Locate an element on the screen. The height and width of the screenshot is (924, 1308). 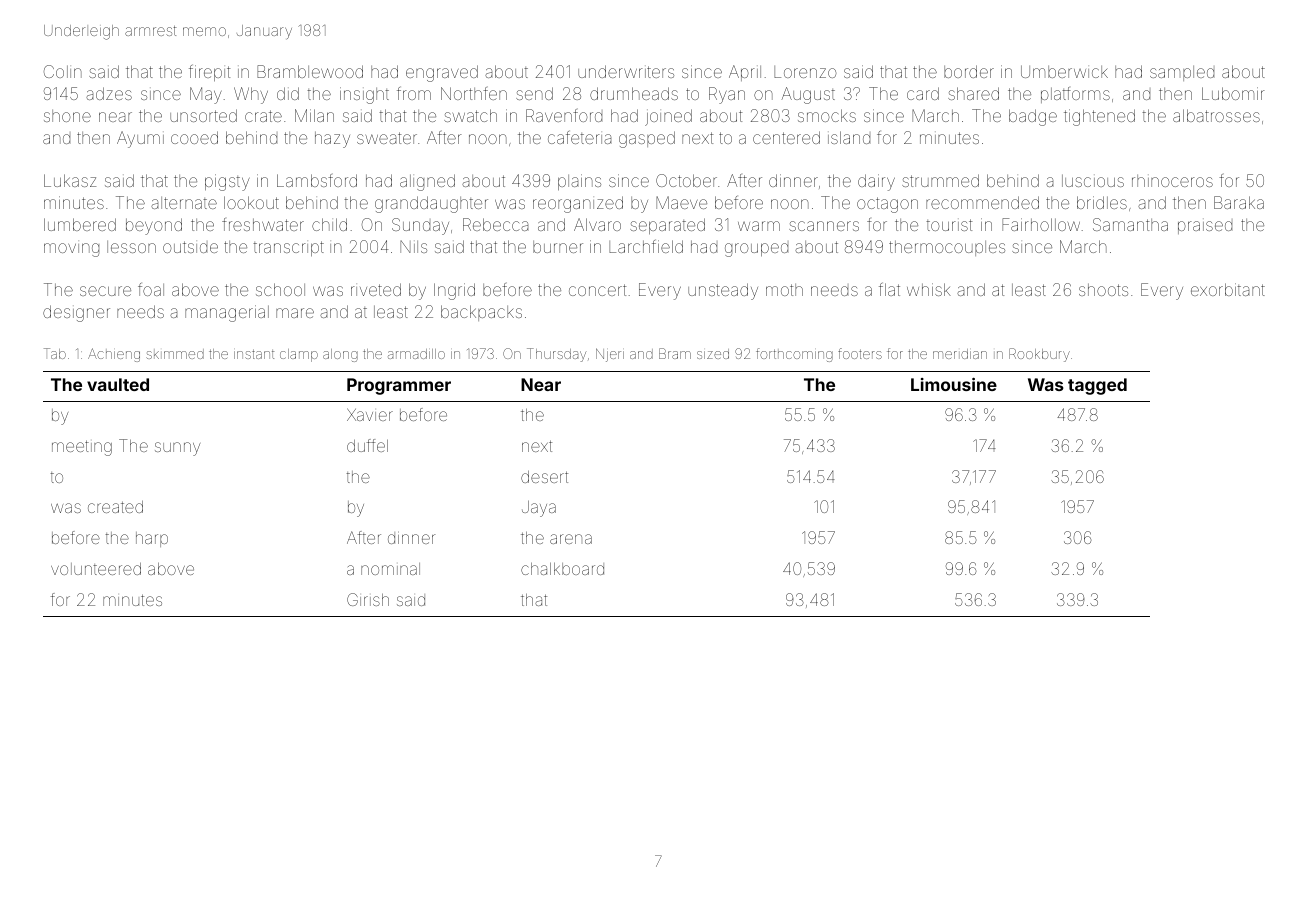
smocks is located at coordinates (827, 115).
